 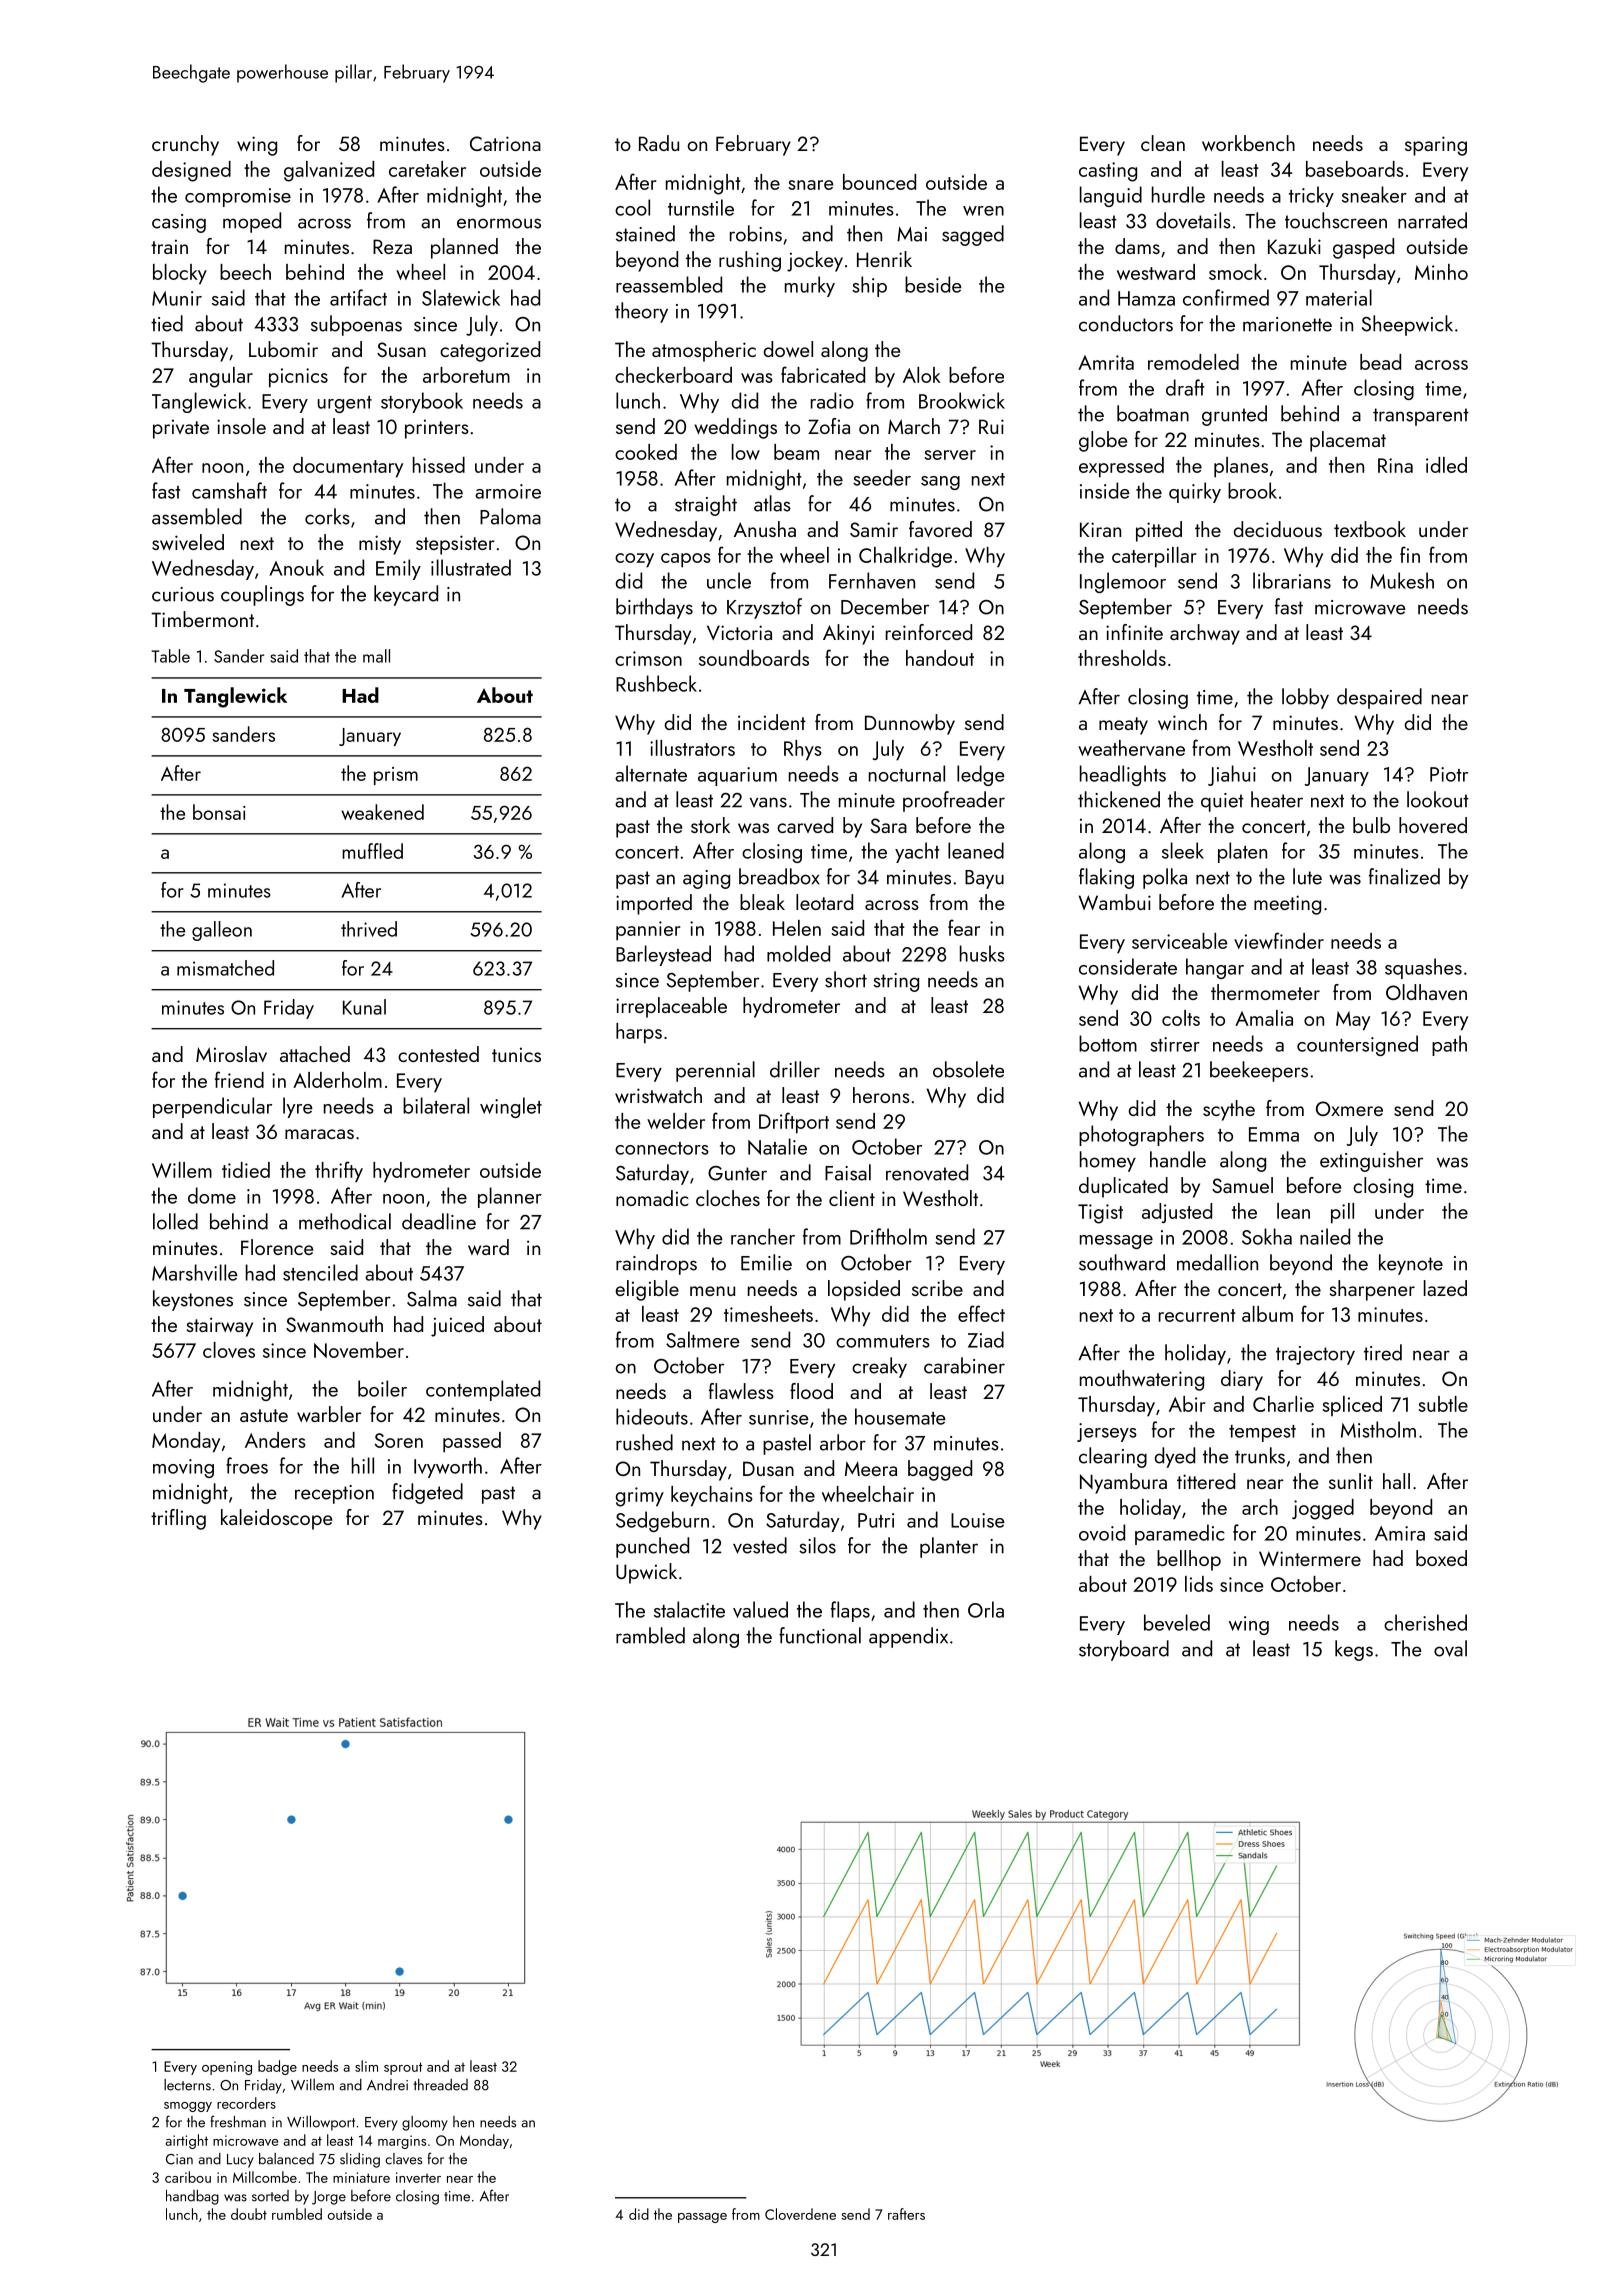 I want to click on storyboard, so click(x=1124, y=1650).
